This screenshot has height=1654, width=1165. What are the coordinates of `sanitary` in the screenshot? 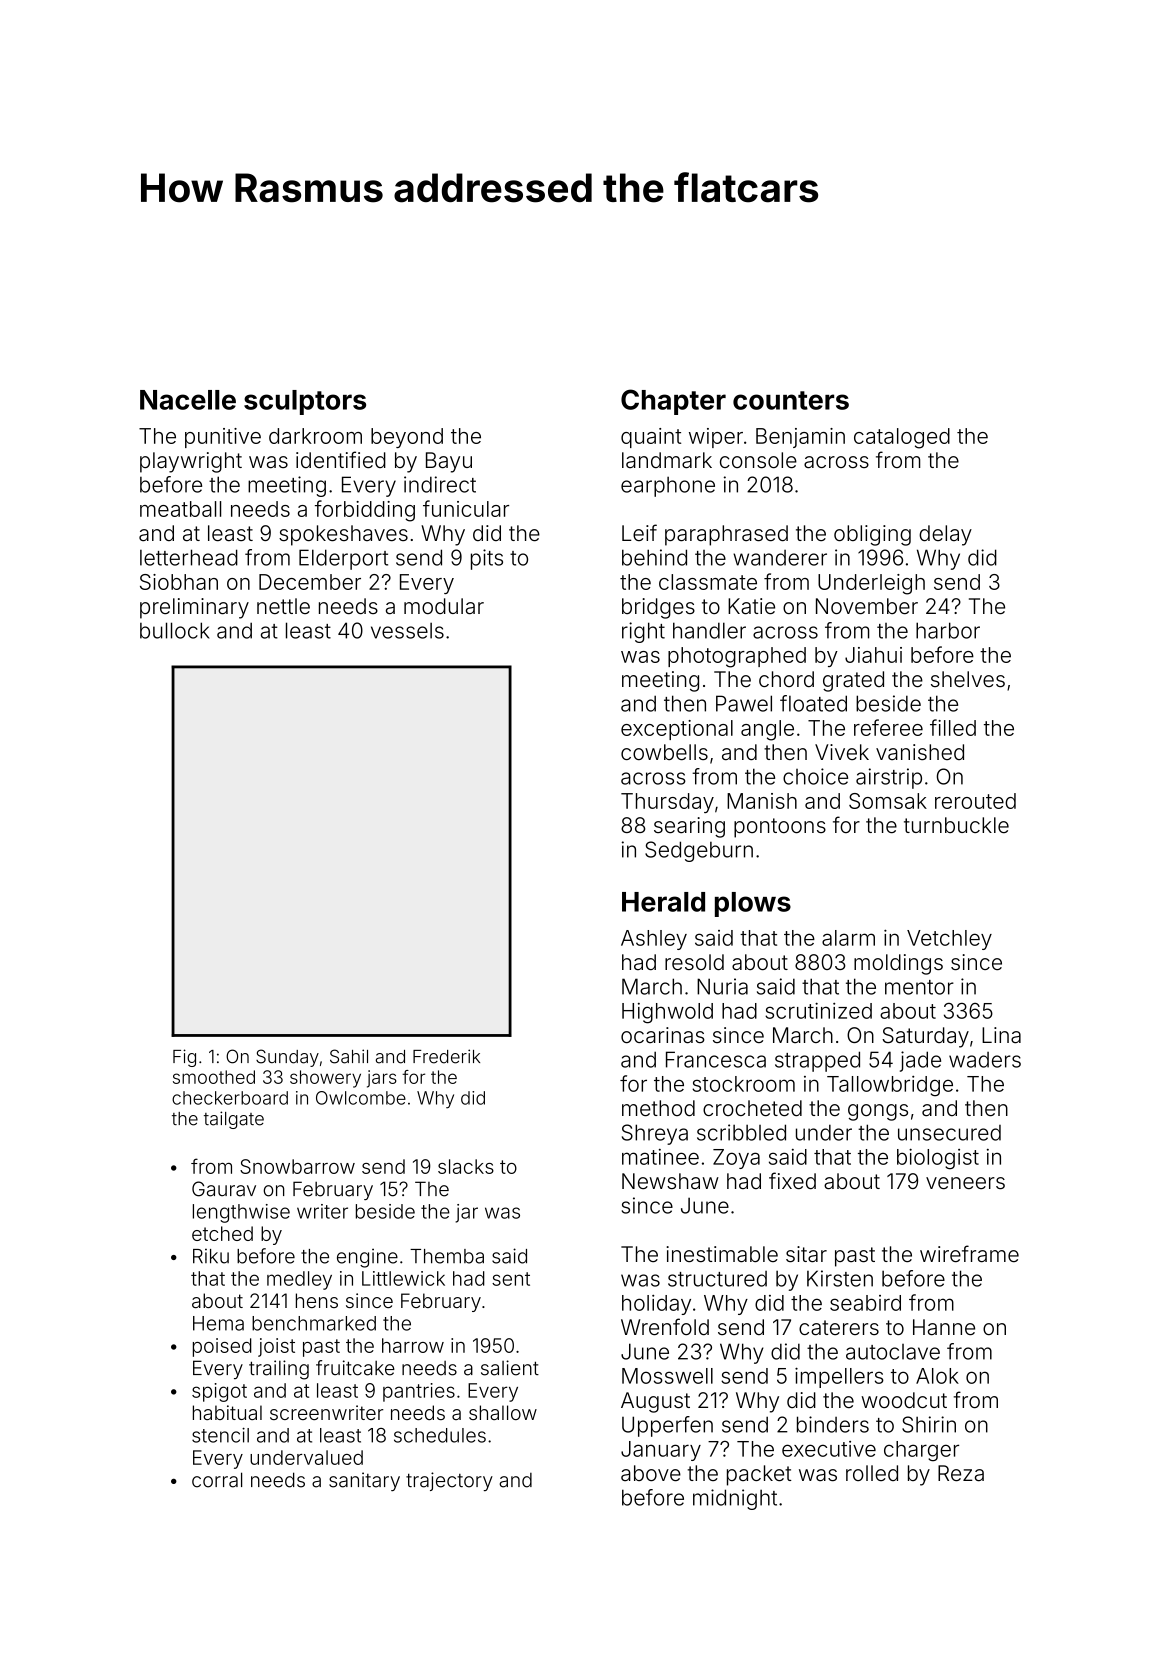 It's located at (364, 1481).
